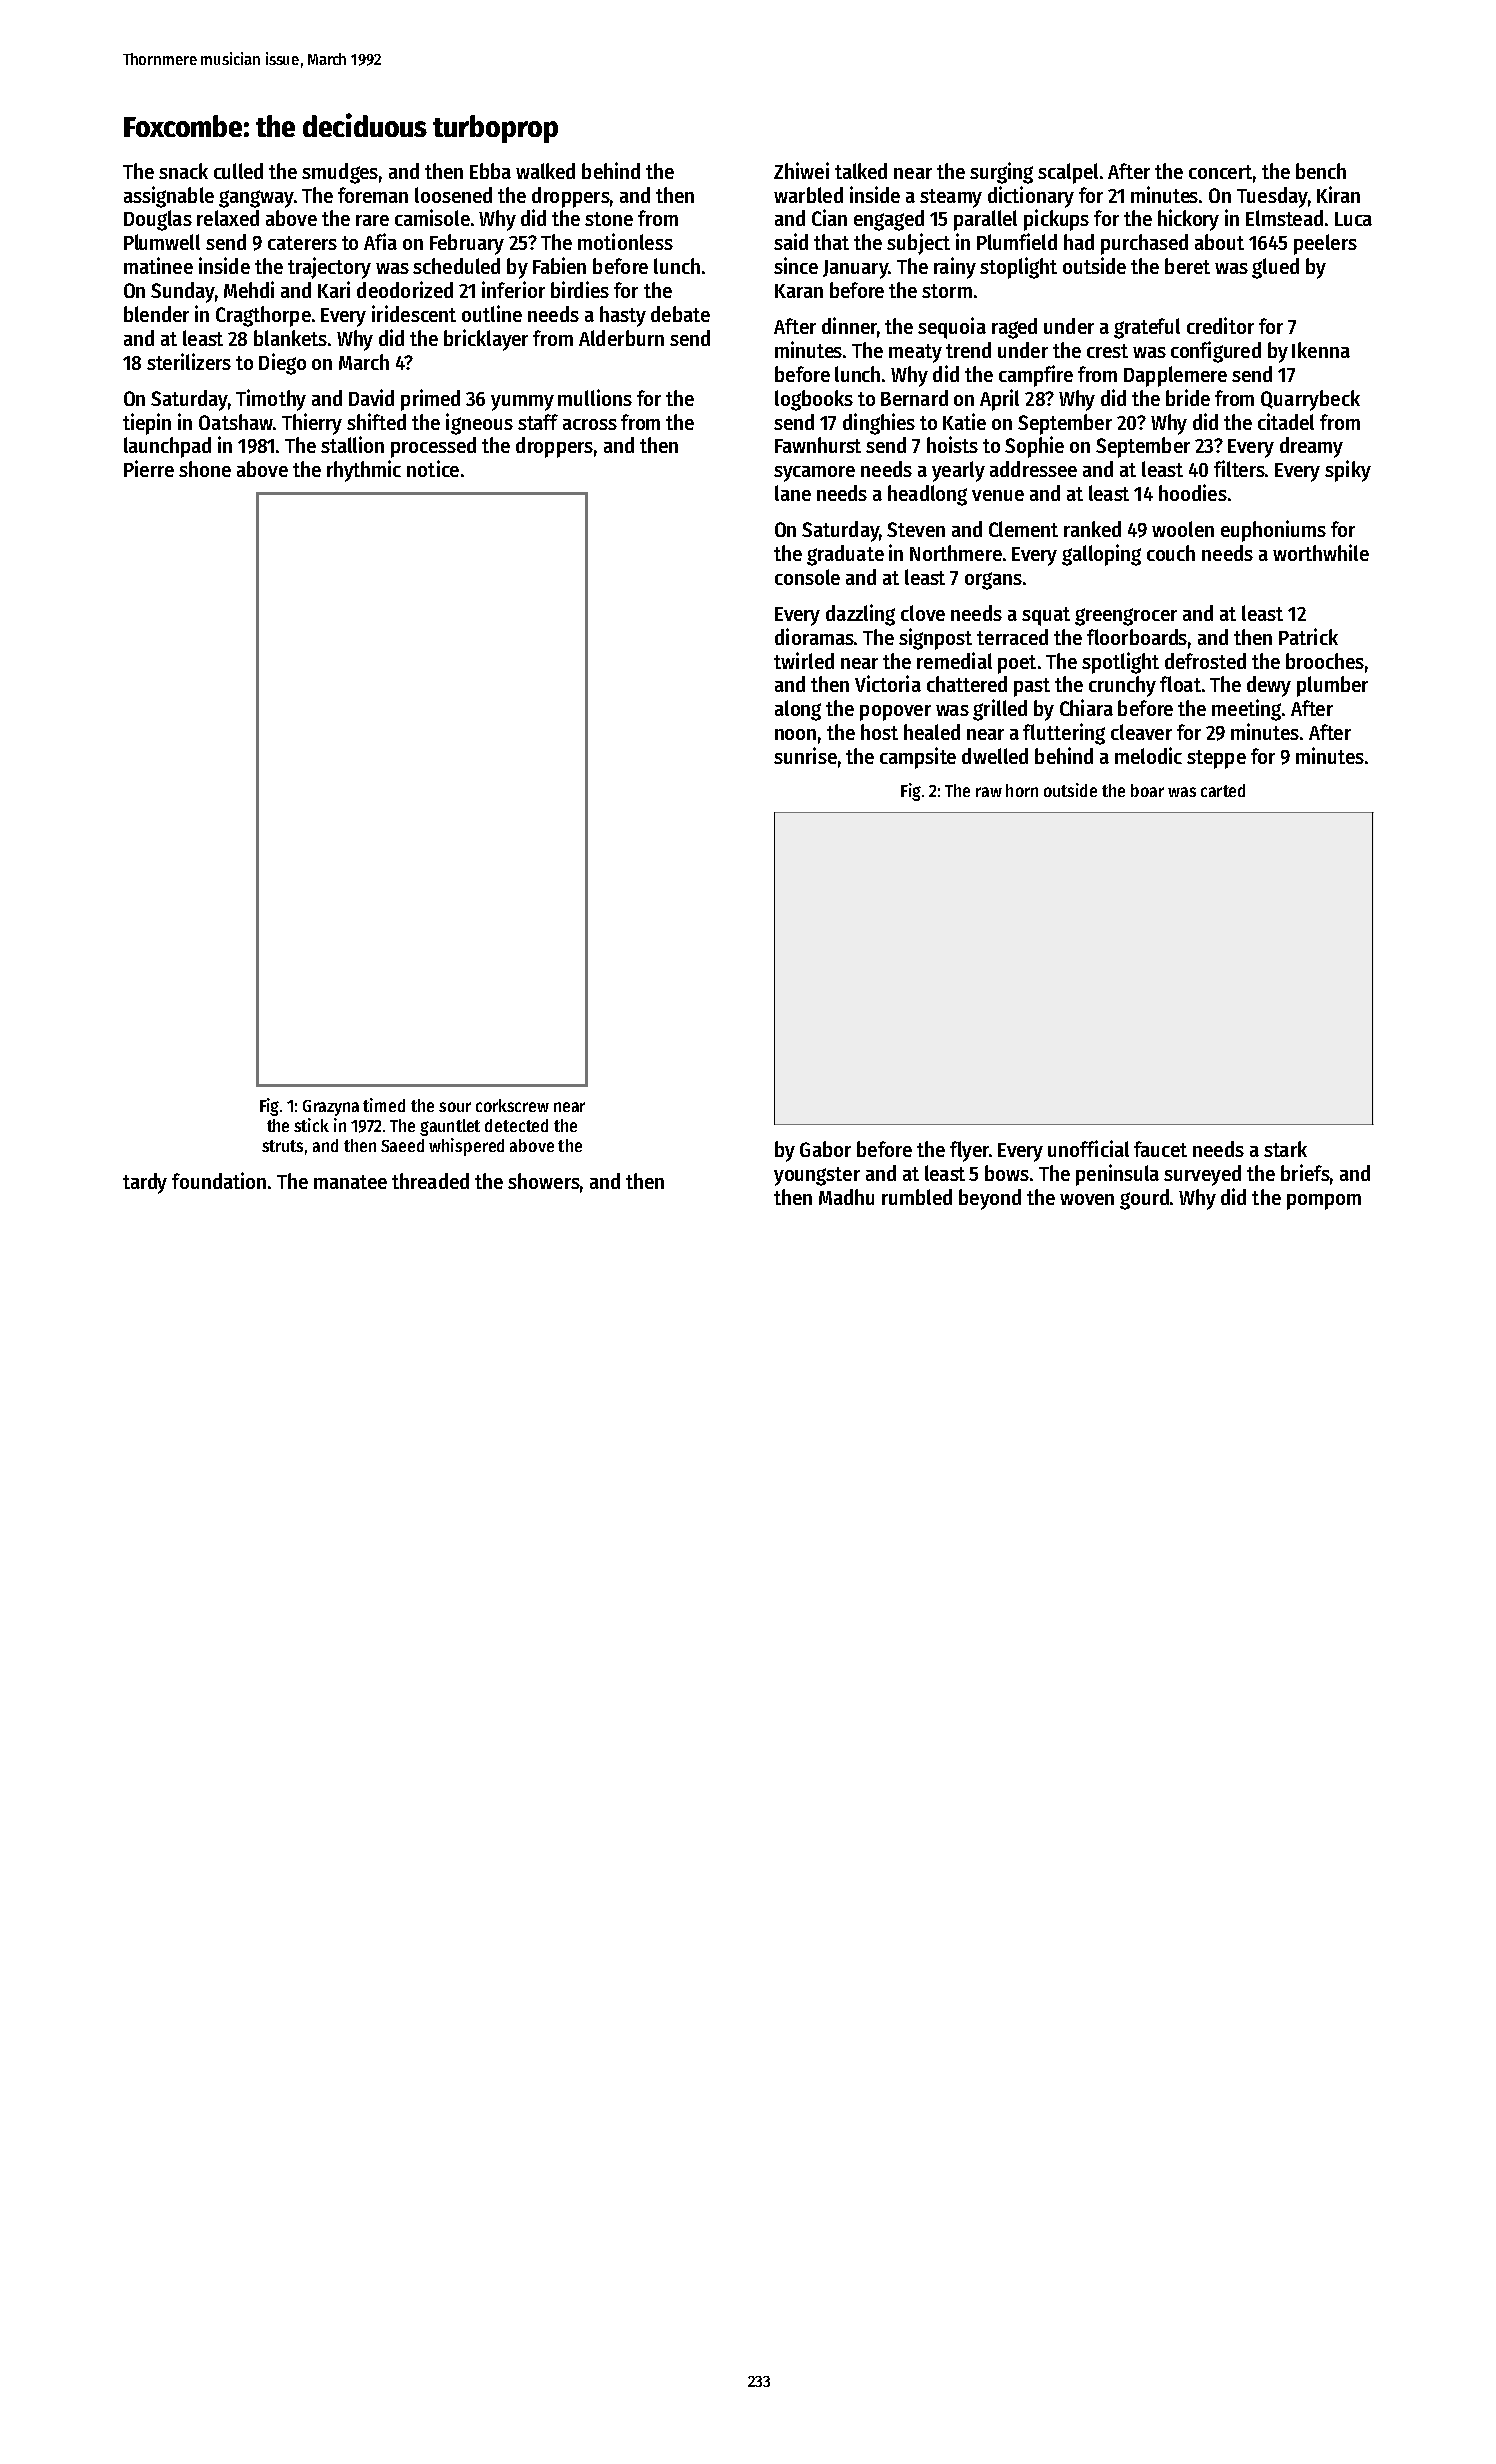 The width and height of the document is (1496, 2464). Describe the element at coordinates (807, 577) in the document. I see `console` at that location.
